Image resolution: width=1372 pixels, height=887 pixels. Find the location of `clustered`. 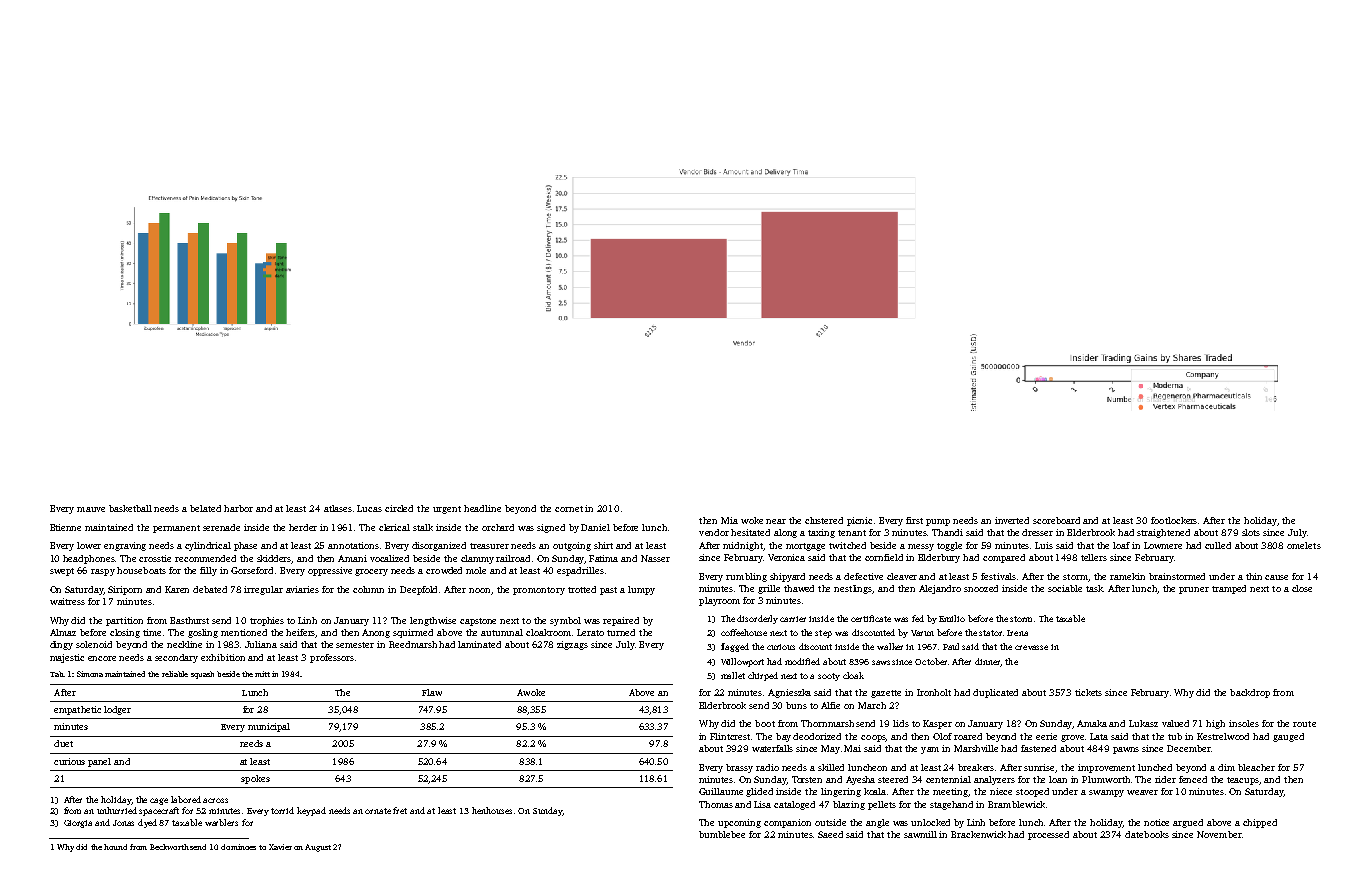

clustered is located at coordinates (824, 520).
